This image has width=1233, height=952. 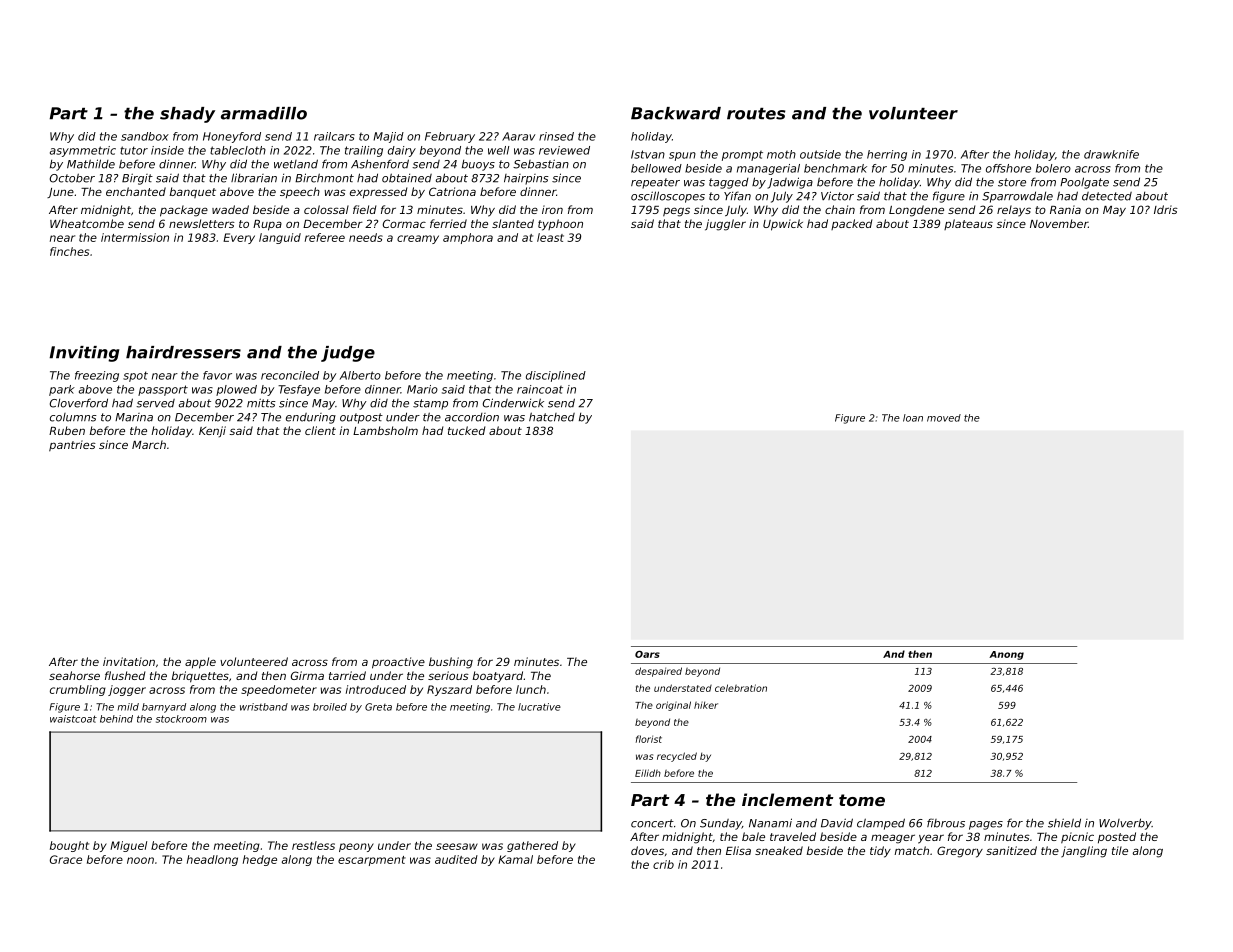 I want to click on herring, so click(x=887, y=155).
